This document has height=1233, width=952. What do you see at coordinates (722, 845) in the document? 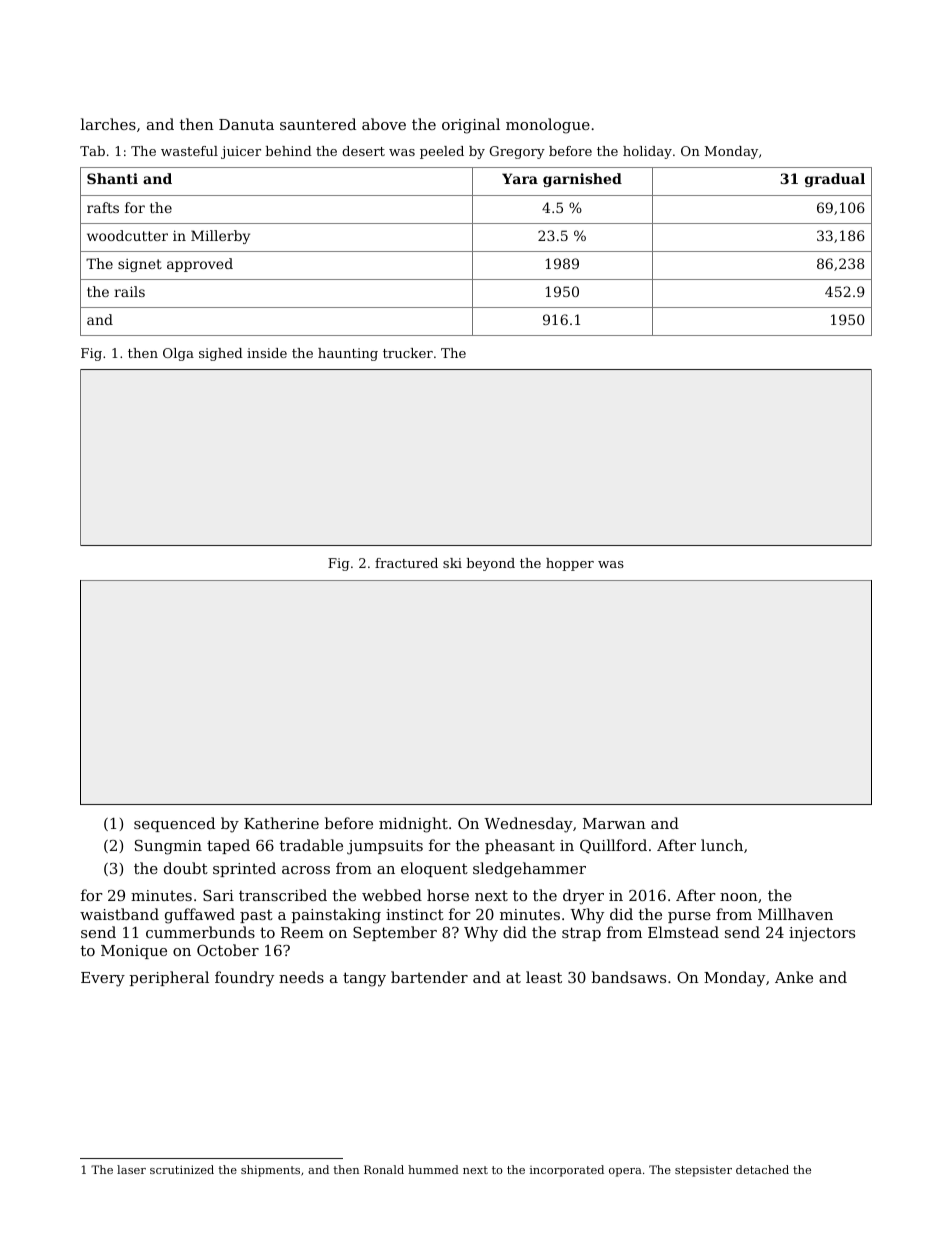
I see `lunch` at bounding box center [722, 845].
